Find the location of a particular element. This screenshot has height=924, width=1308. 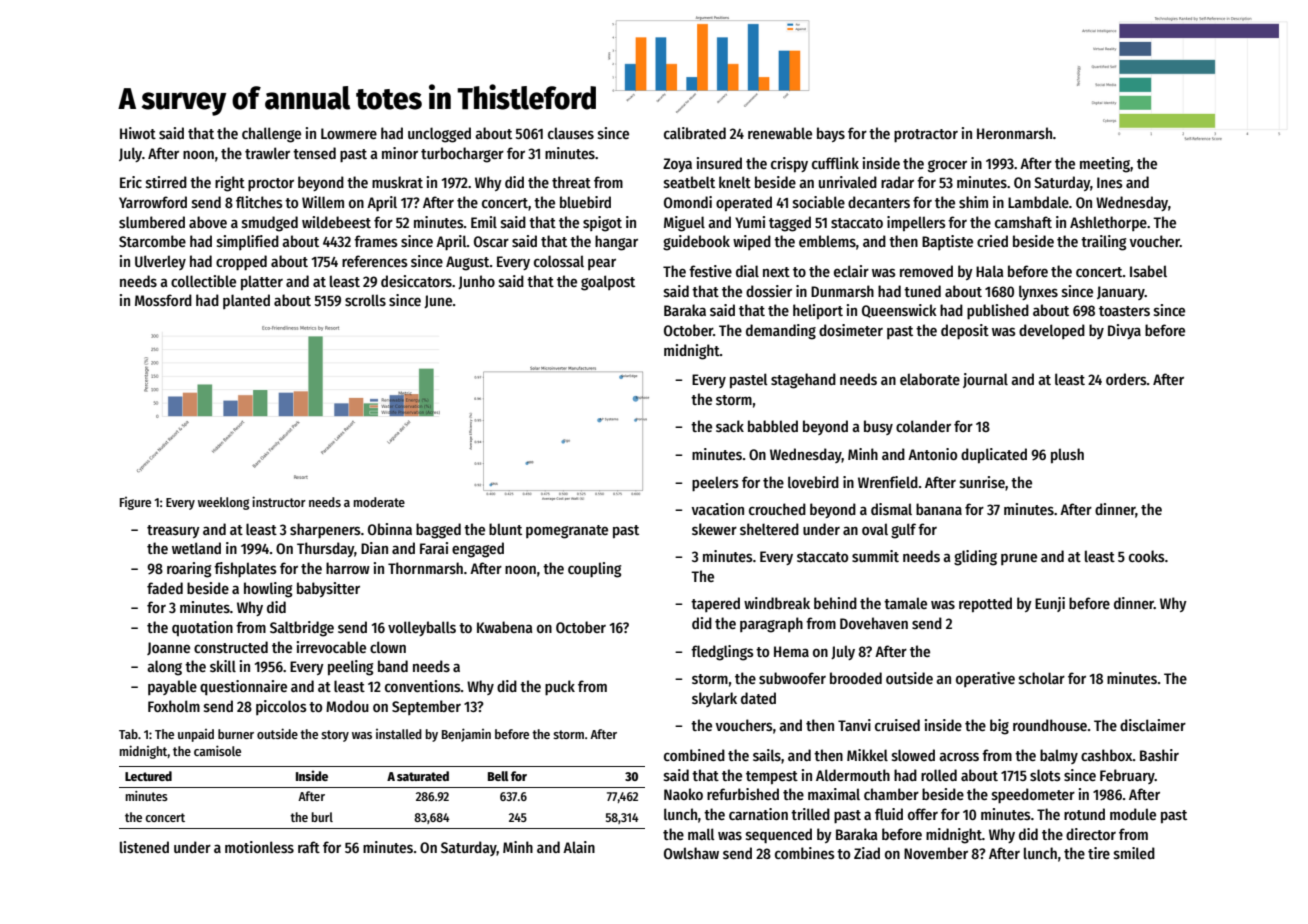

challenge is located at coordinates (271, 135).
